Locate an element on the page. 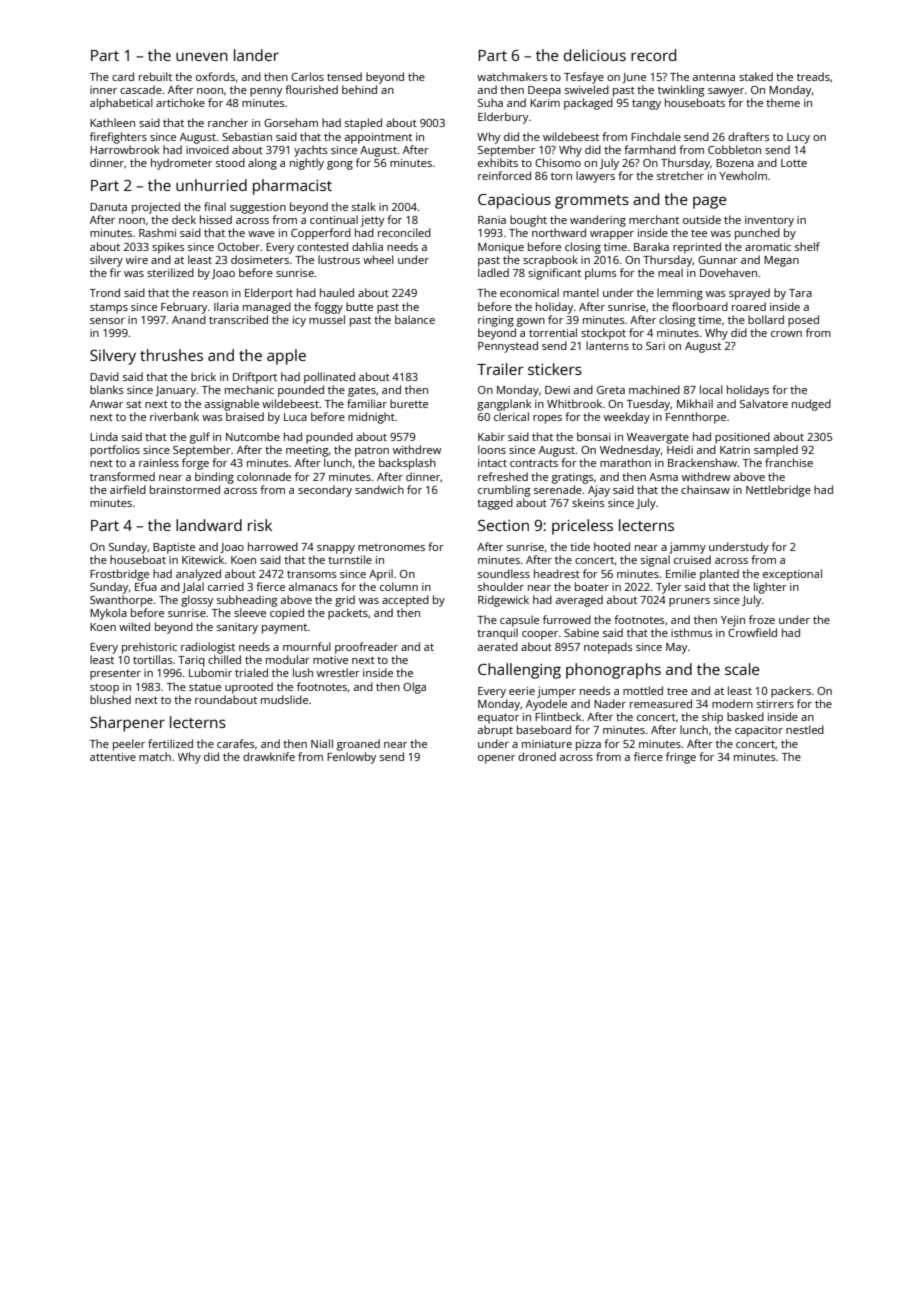 The width and height of the page is (924, 1308). meeting is located at coordinates (307, 451).
